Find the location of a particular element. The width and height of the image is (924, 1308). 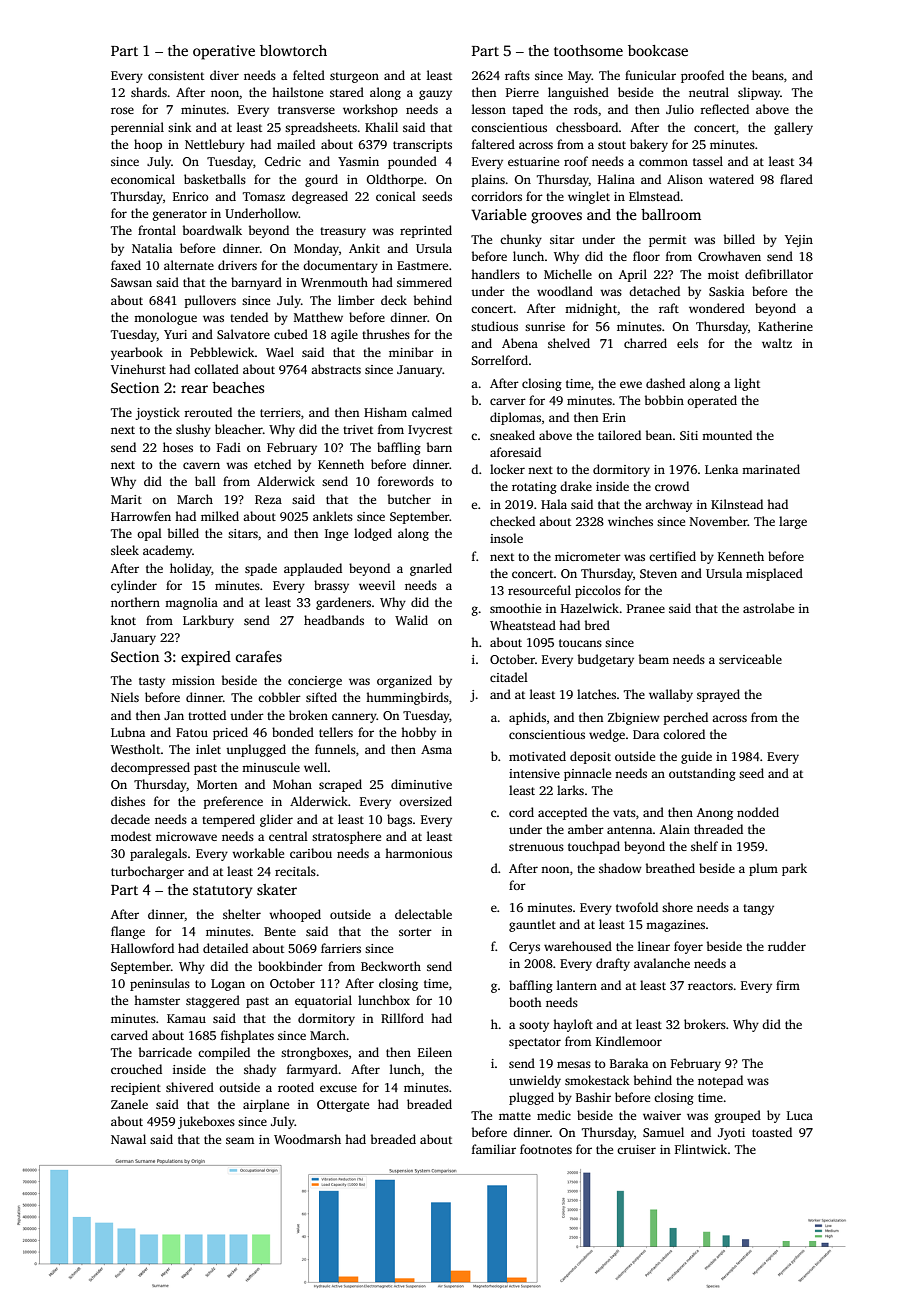

butcher is located at coordinates (409, 499).
